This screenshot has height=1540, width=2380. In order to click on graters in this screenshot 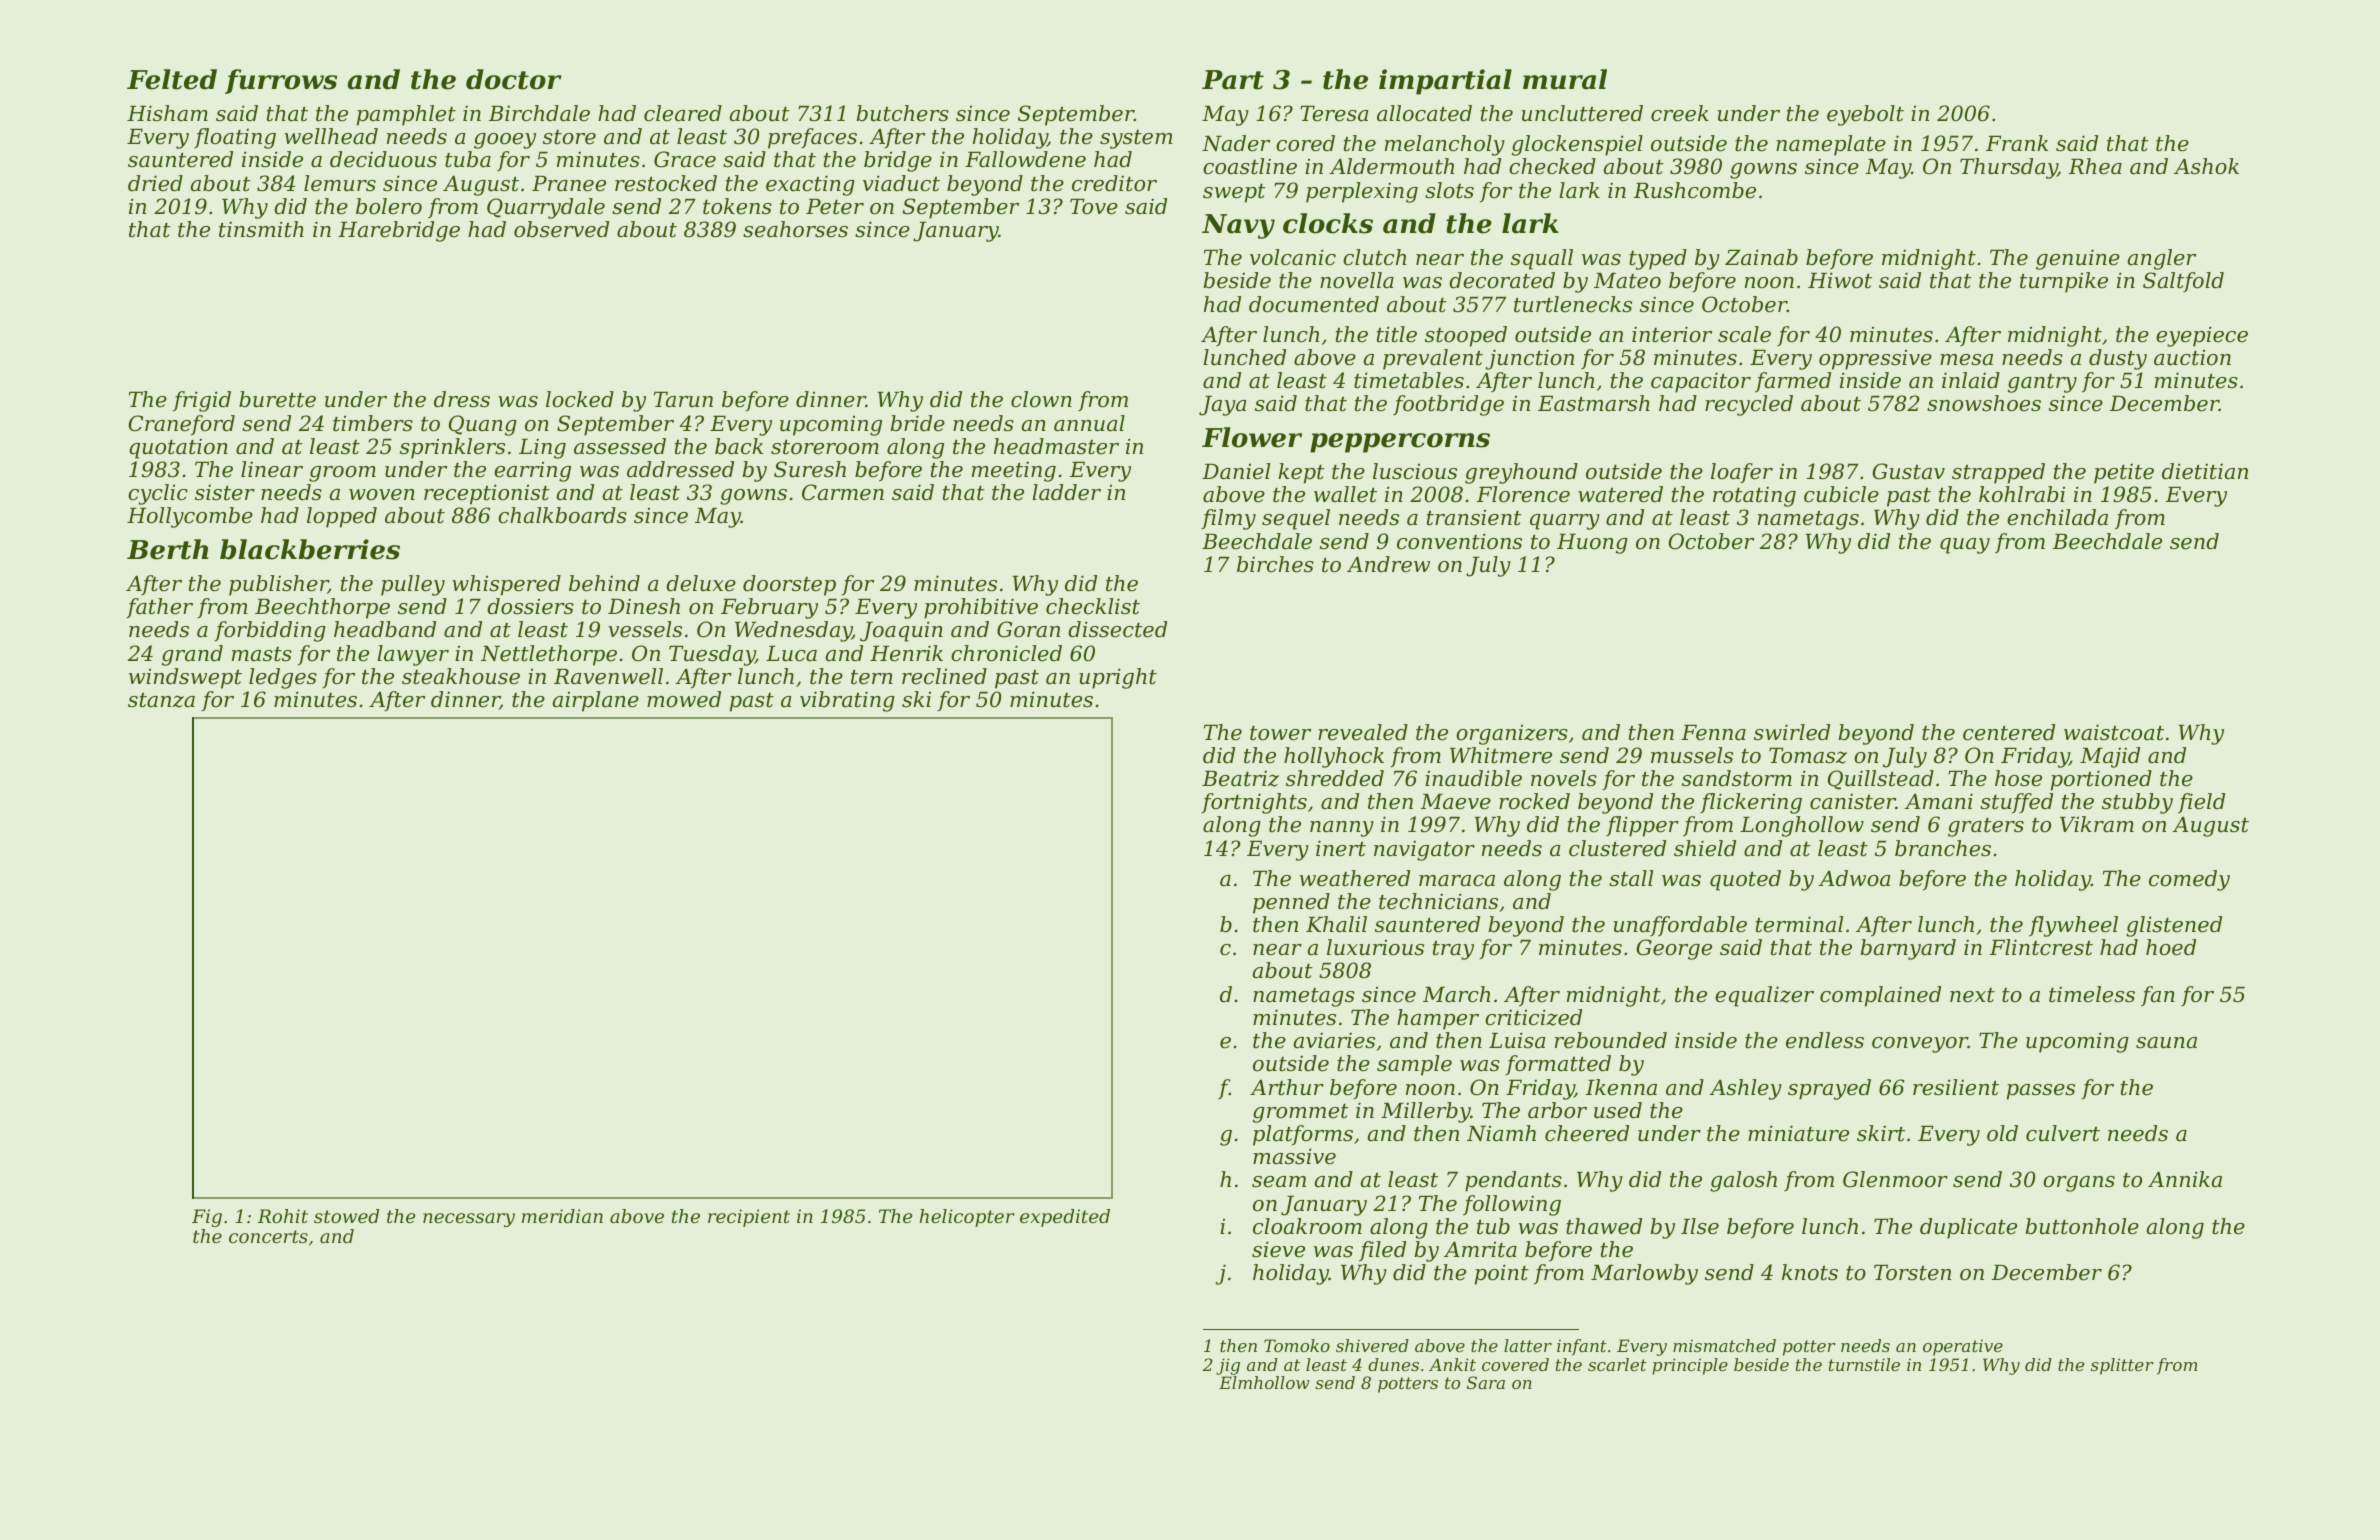, I will do `click(1986, 827)`.
